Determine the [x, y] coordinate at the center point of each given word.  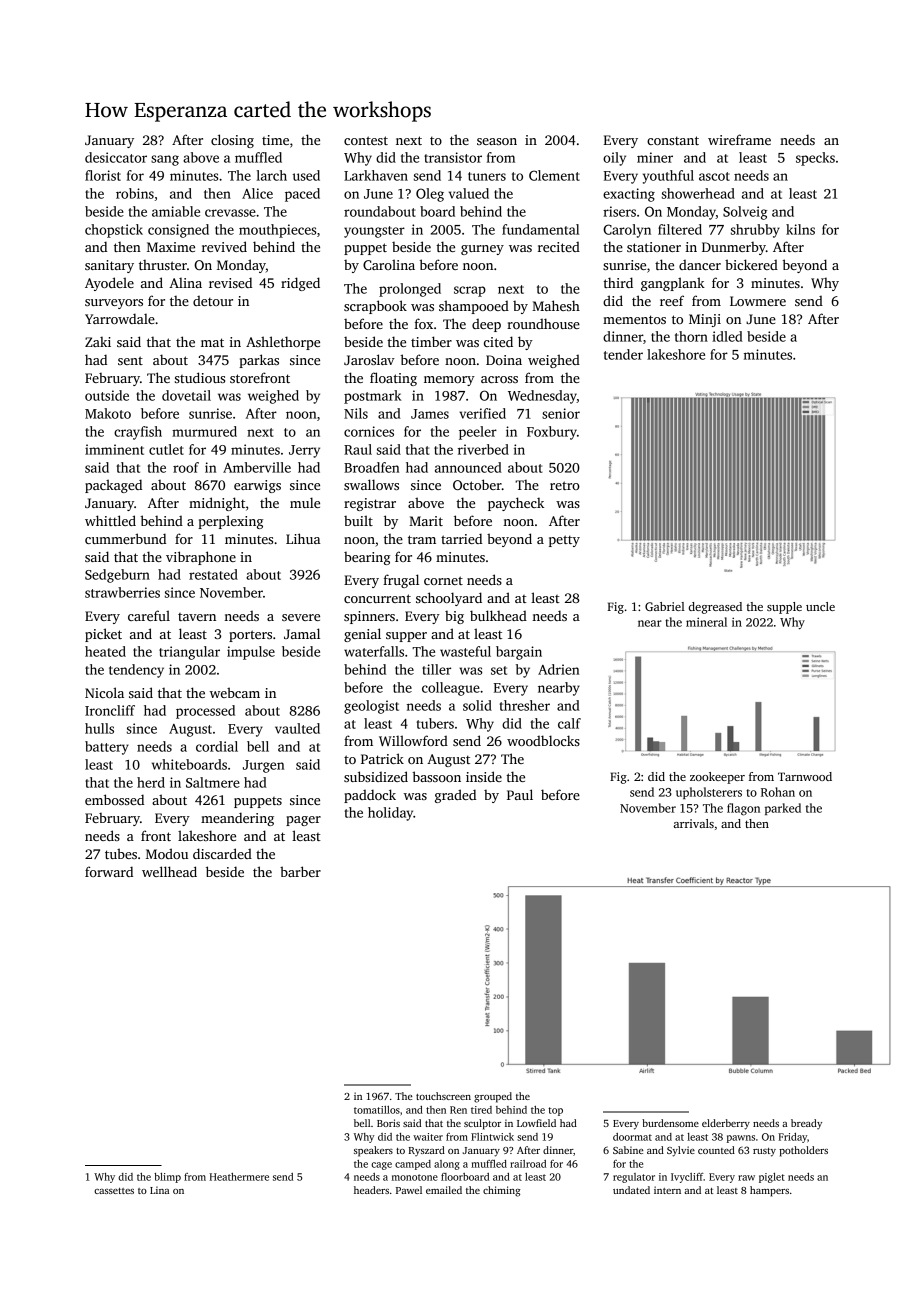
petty [564, 541]
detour [213, 301]
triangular [189, 653]
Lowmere [758, 301]
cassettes [114, 1191]
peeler [478, 433]
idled [727, 336]
